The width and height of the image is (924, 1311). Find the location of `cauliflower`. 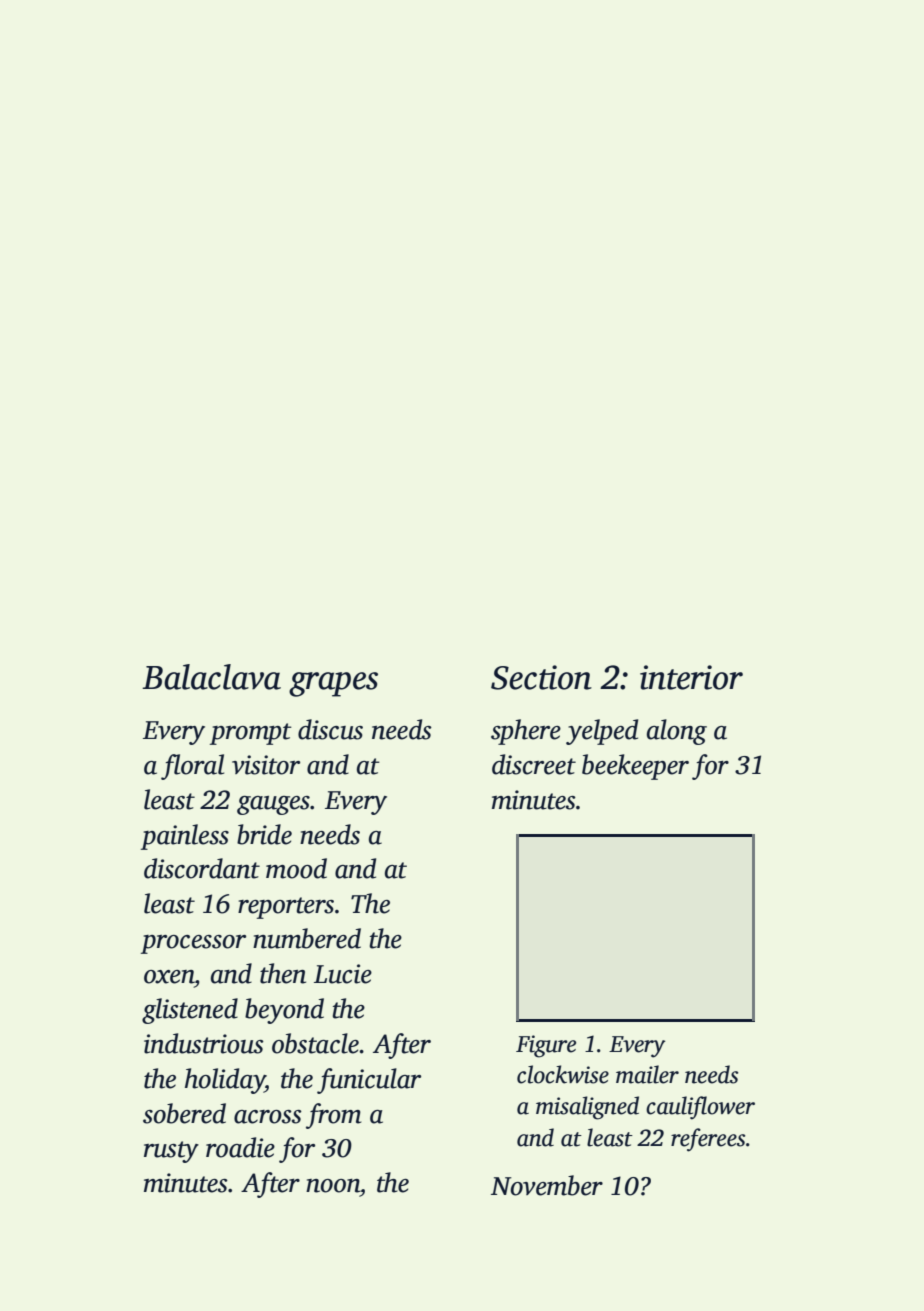

cauliflower is located at coordinates (700, 1108).
